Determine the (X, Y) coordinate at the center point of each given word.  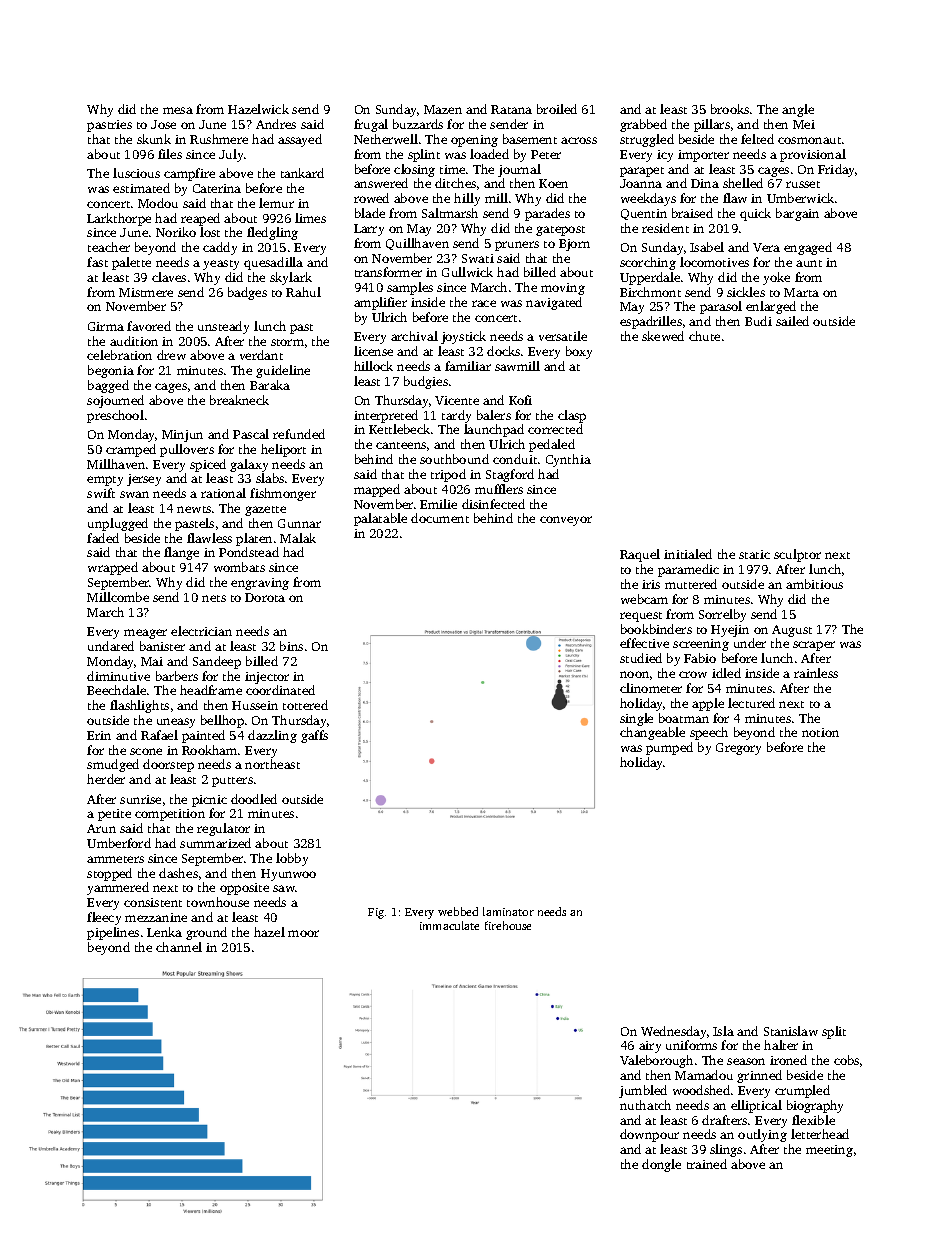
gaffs (314, 736)
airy (650, 1047)
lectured (751, 703)
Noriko (176, 232)
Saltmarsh (450, 213)
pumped (669, 748)
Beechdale (116, 690)
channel (179, 947)
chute (704, 336)
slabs (270, 478)
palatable (380, 519)
